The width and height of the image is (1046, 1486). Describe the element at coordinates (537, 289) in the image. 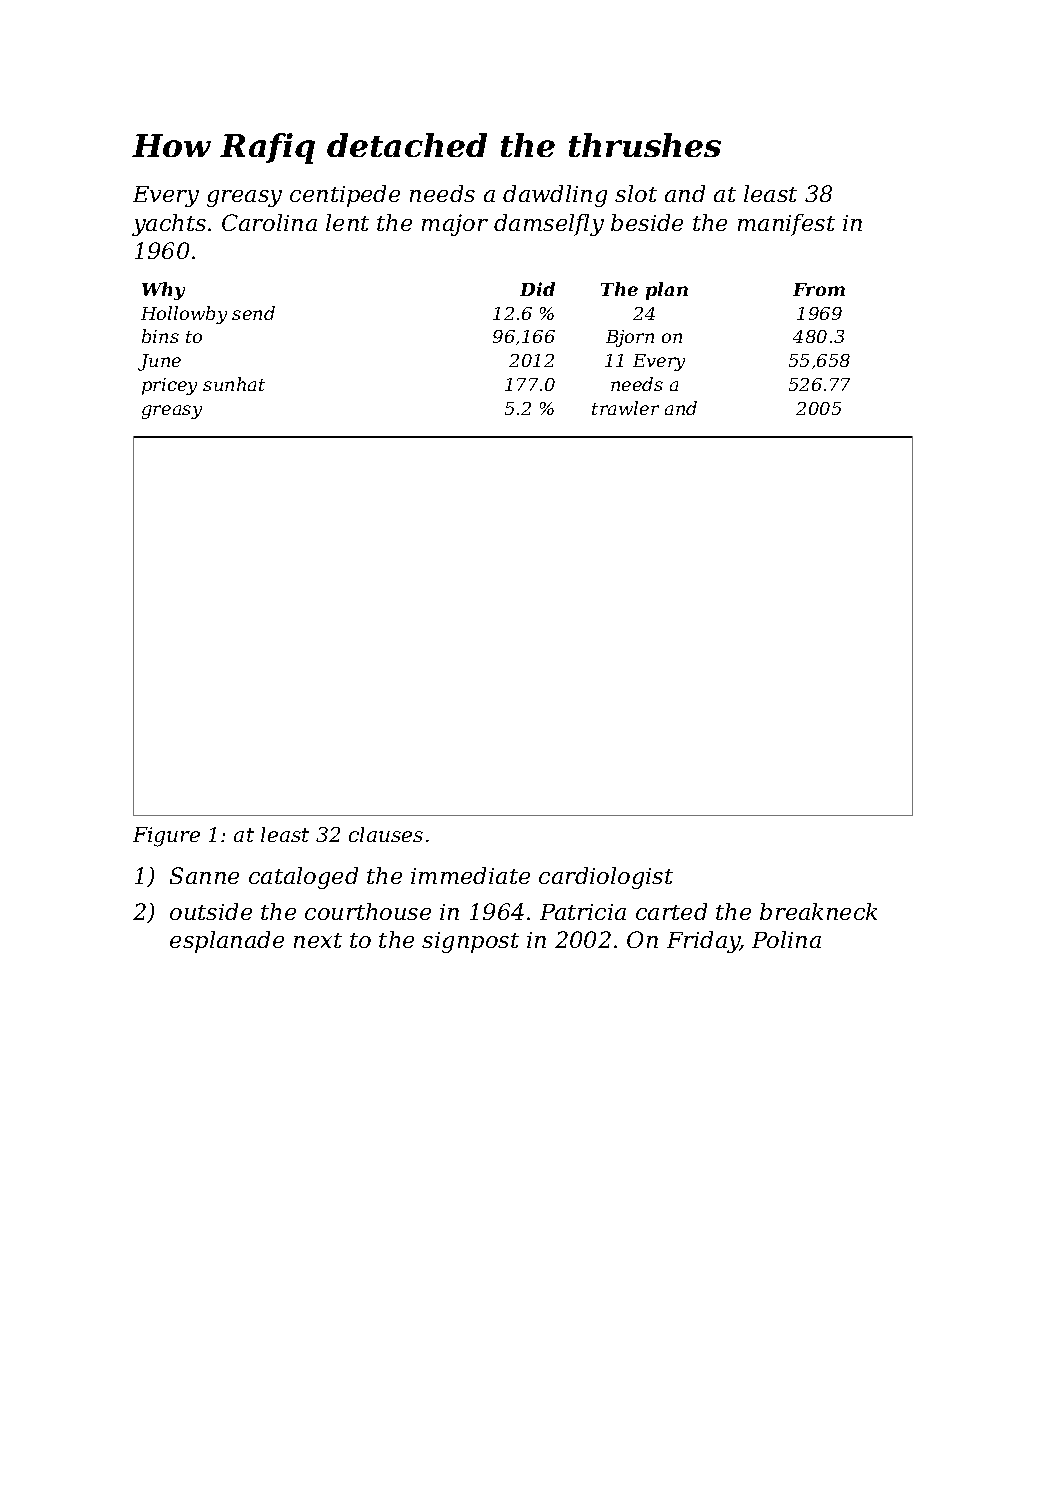

I see `Did` at that location.
